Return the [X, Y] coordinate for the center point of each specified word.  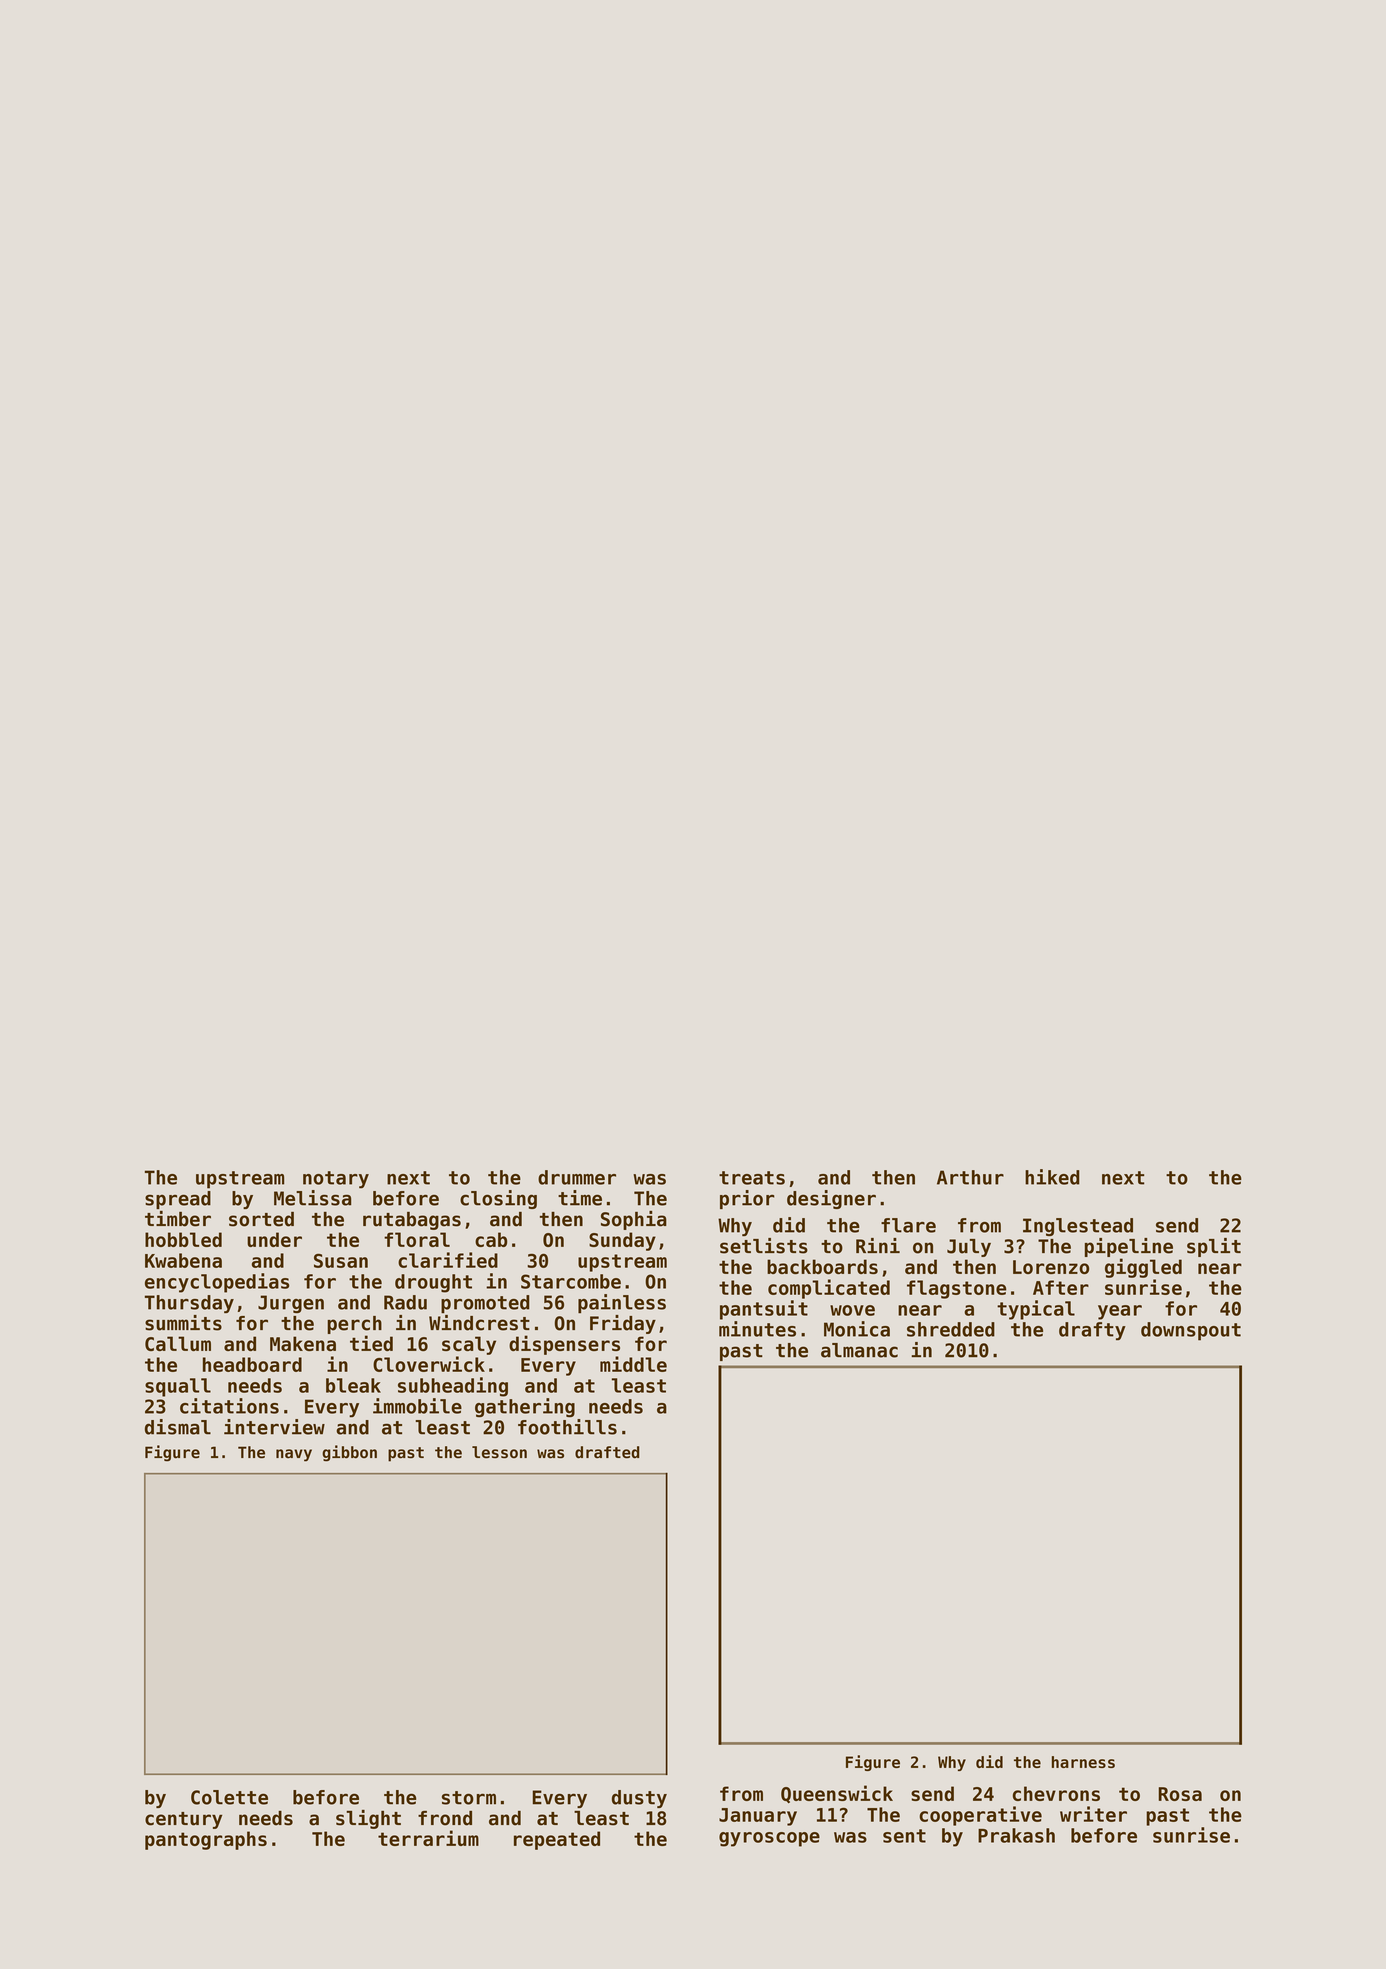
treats [752, 1178]
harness [1083, 1762]
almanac [859, 1350]
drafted [607, 1452]
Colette [229, 1797]
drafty [1092, 1331]
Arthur [970, 1177]
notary [336, 1180]
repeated [557, 1840]
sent [904, 1836]
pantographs [206, 1840]
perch [354, 1325]
